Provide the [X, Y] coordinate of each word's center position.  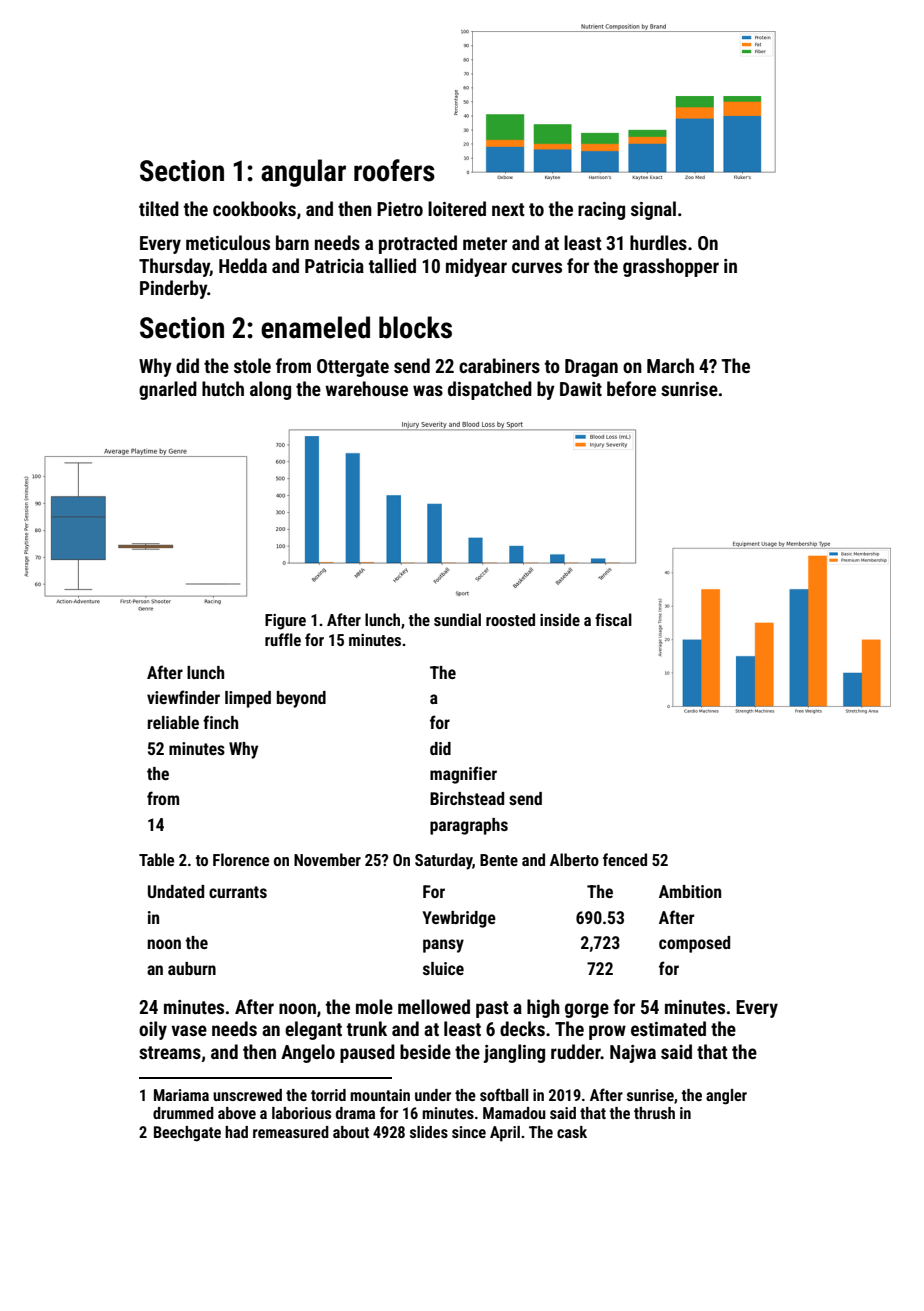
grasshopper [671, 267]
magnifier [463, 775]
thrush [654, 1113]
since [469, 1132]
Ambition [690, 891]
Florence [241, 859]
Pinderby [173, 289]
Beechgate [187, 1134]
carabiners [499, 365]
